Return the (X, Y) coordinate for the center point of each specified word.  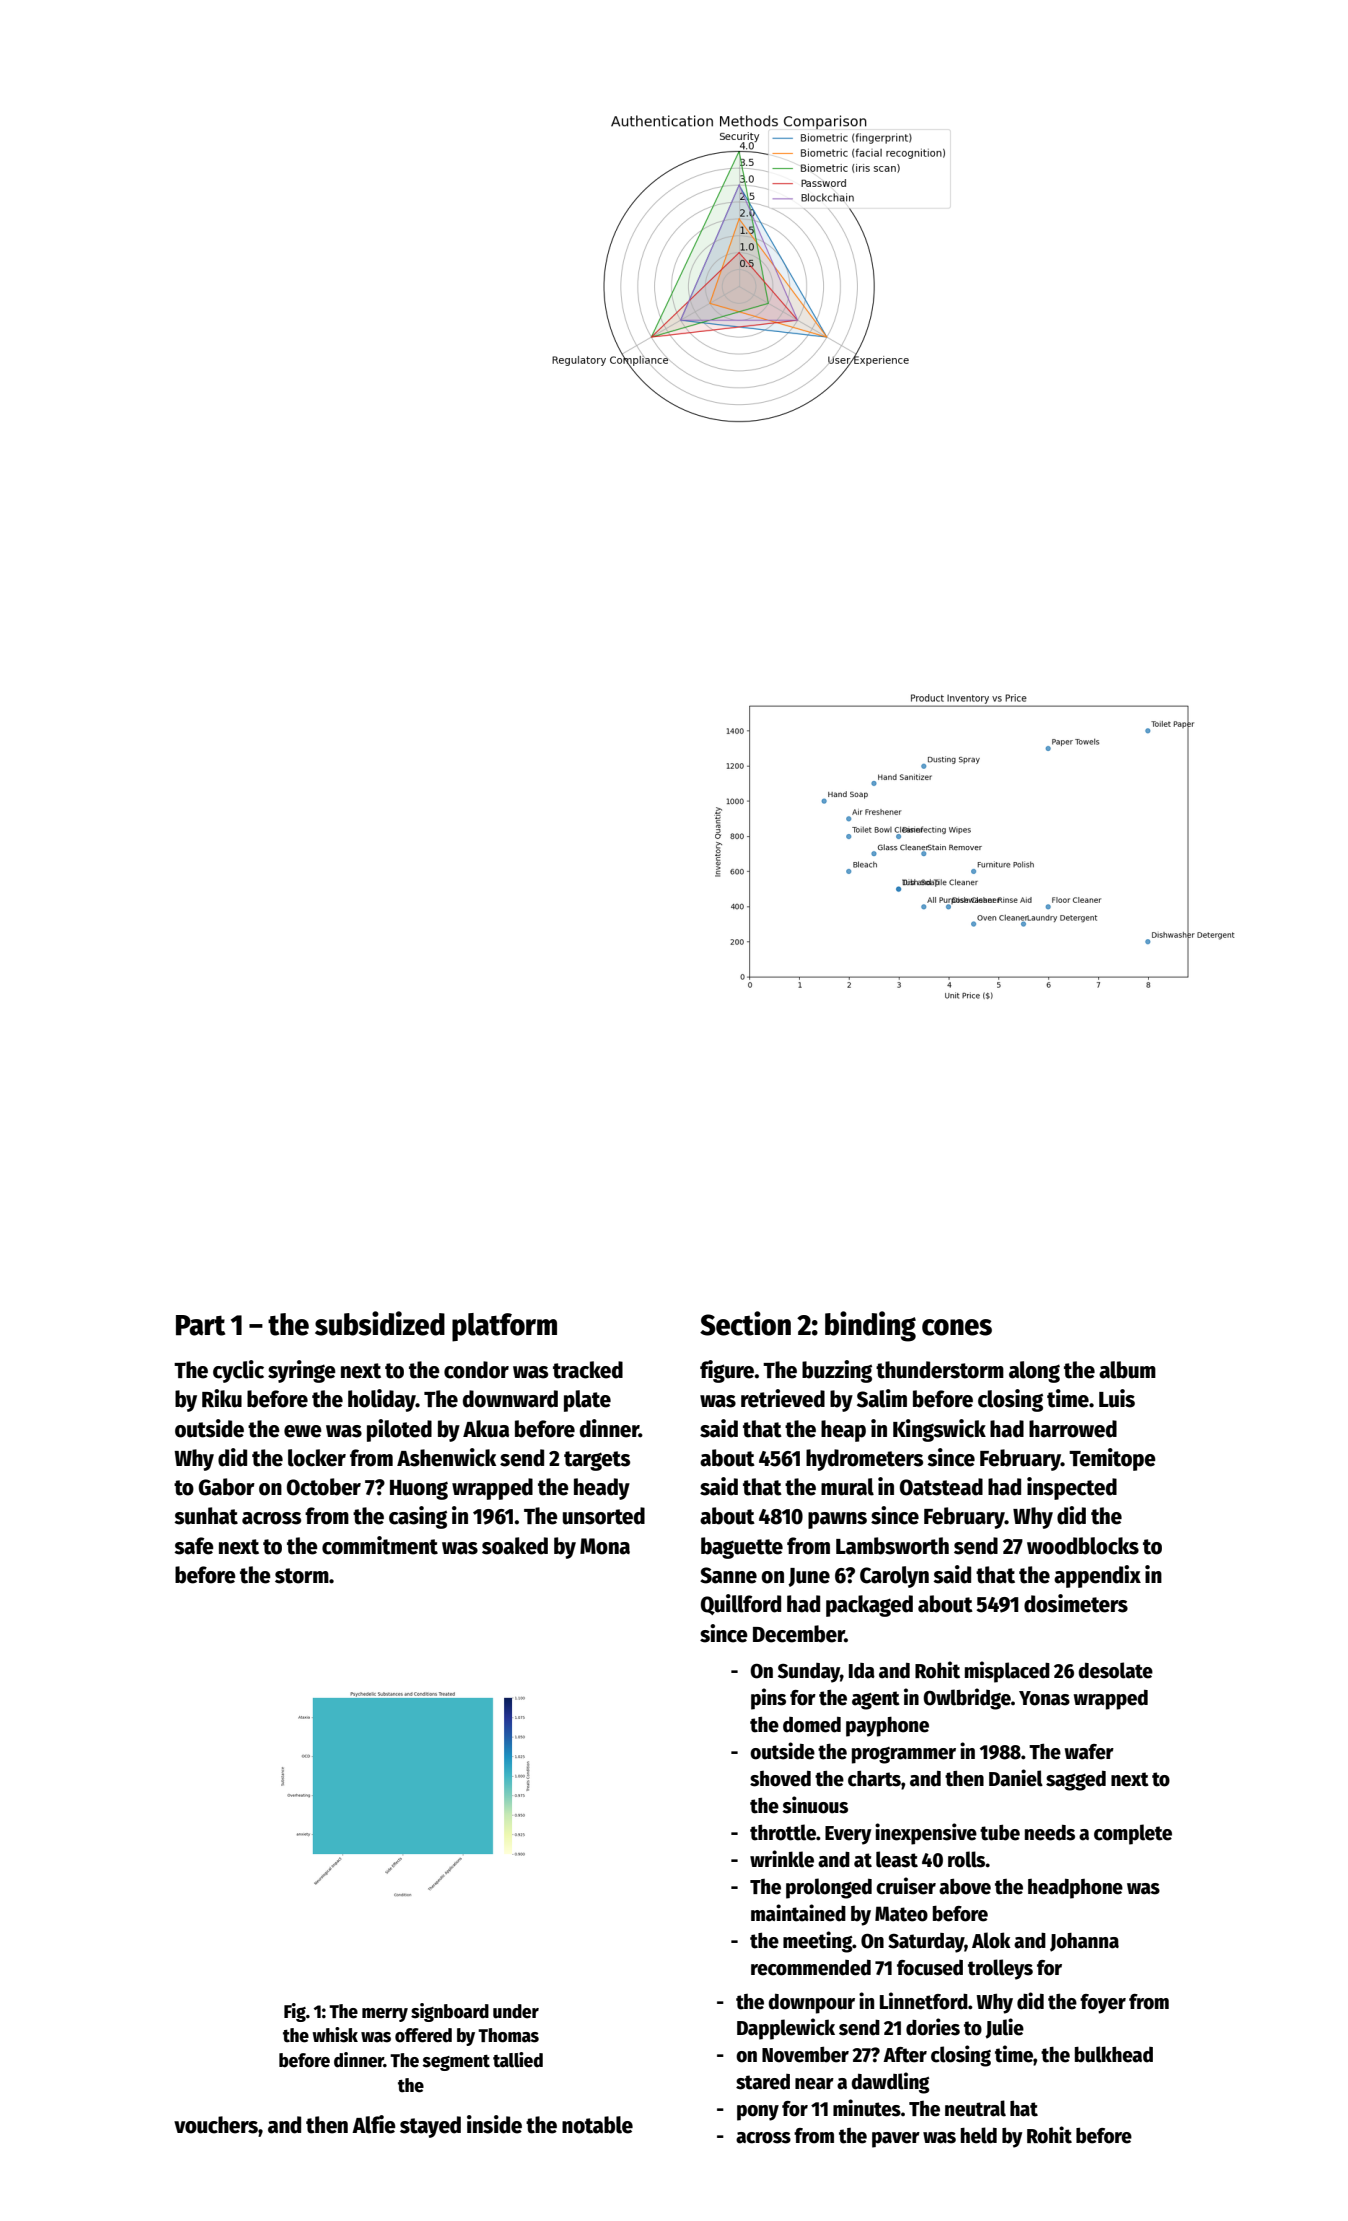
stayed (430, 2127)
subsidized (380, 1323)
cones (957, 1327)
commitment (380, 1545)
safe (194, 1546)
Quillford (741, 1604)
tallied (518, 2060)
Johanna (1084, 1942)
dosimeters (1076, 1603)
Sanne (728, 1575)
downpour (811, 2004)
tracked (588, 1370)
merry (385, 2015)
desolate (1115, 1670)
